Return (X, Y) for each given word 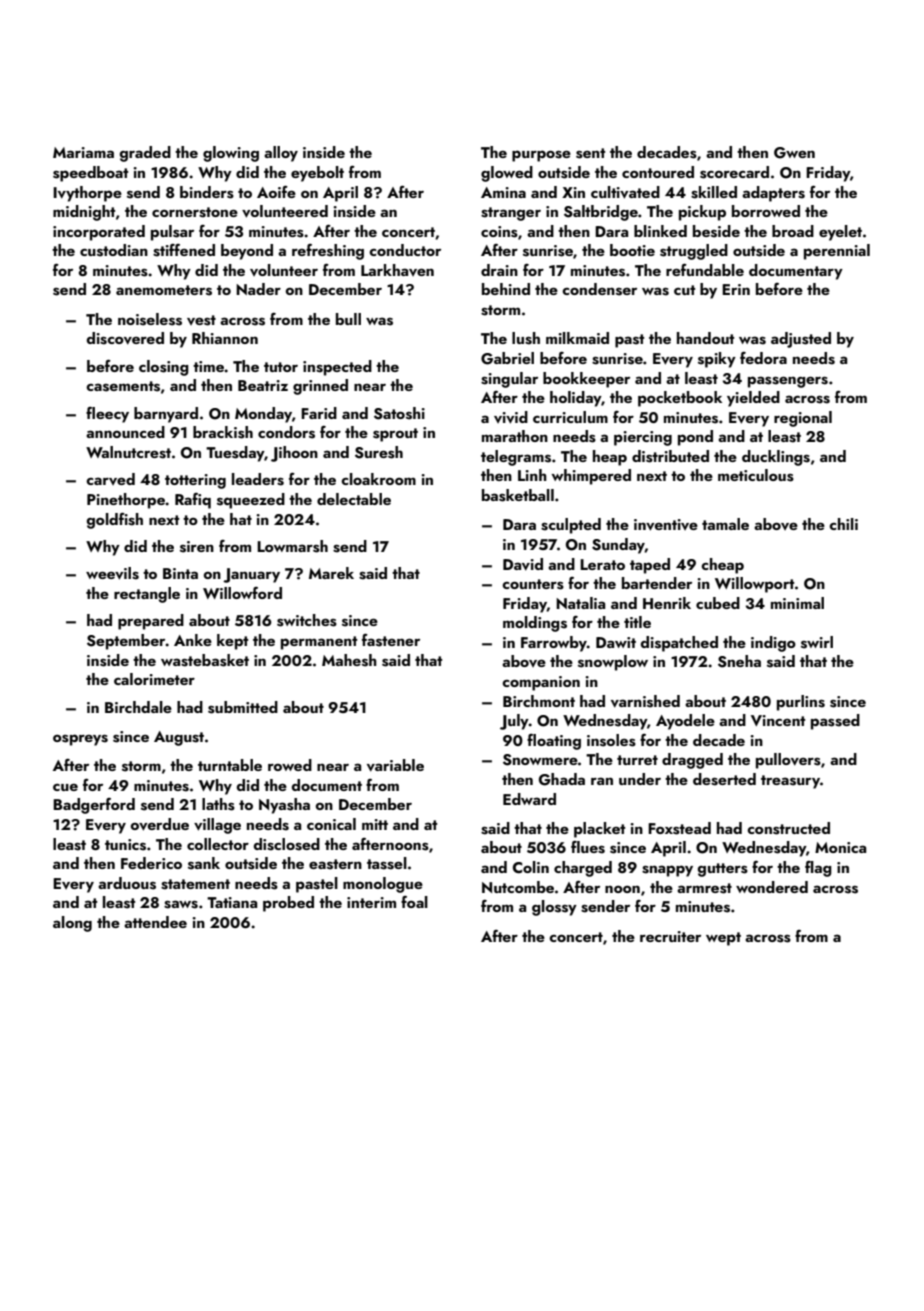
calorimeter (154, 679)
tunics (125, 845)
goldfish (115, 520)
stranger (511, 214)
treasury (790, 782)
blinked (660, 231)
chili (843, 524)
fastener (391, 640)
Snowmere (540, 760)
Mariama (83, 152)
